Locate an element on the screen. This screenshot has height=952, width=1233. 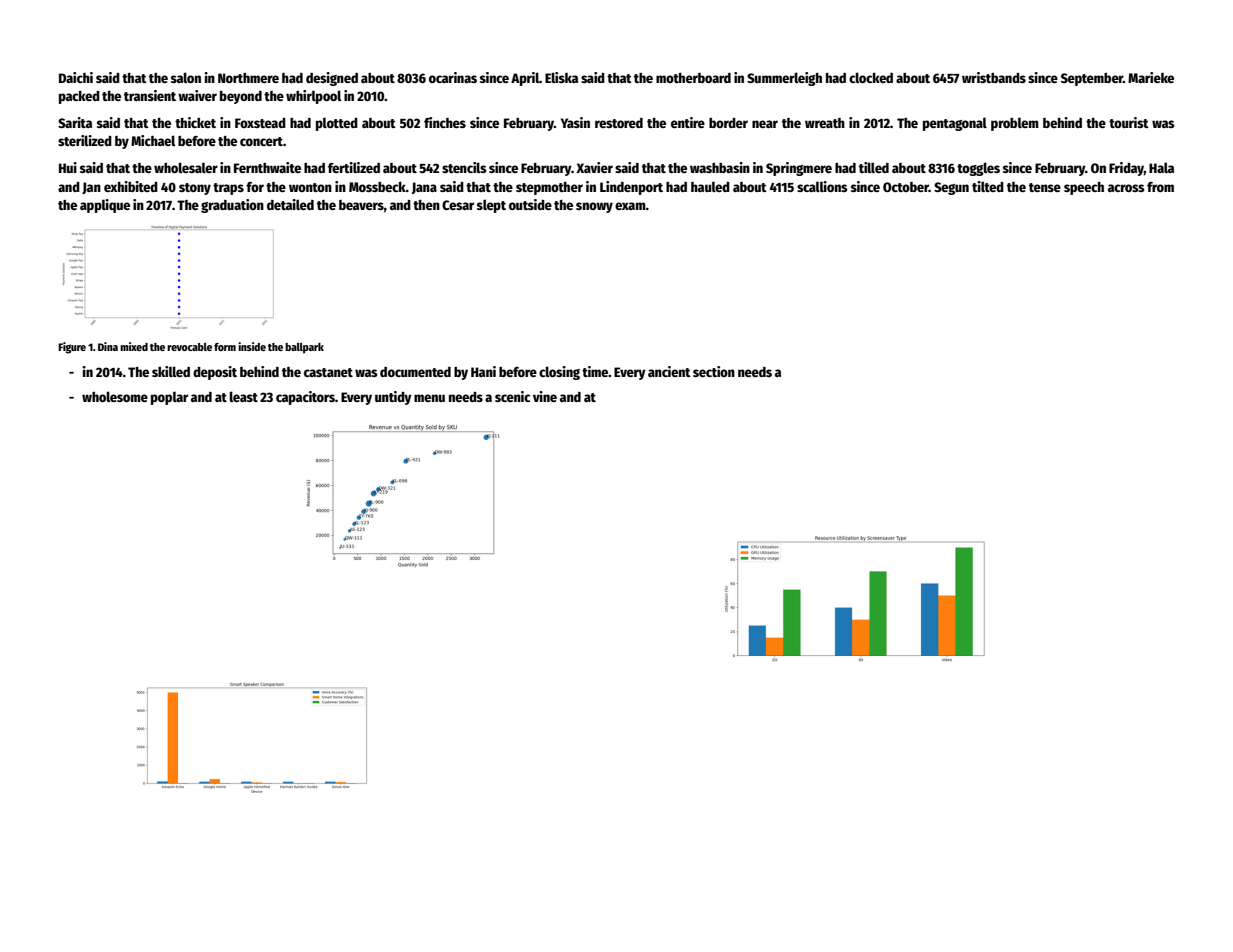
slept is located at coordinates (491, 206).
